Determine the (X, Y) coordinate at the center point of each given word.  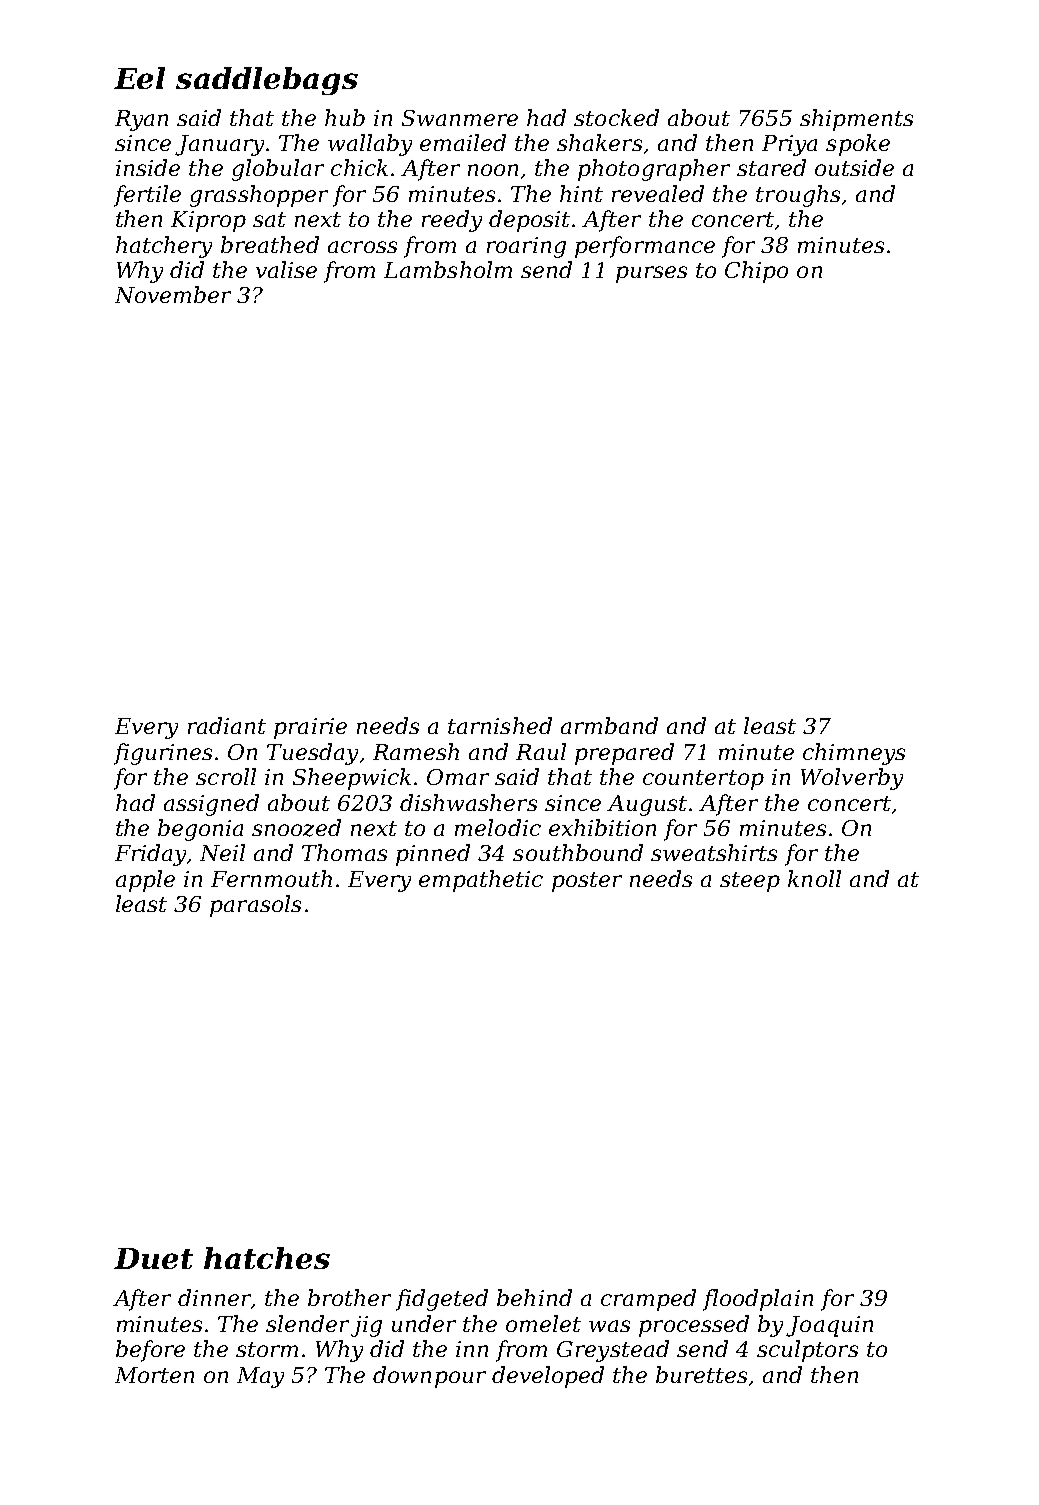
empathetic (481, 881)
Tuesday (312, 754)
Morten (154, 1375)
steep (750, 882)
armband (609, 725)
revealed (658, 193)
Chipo (756, 272)
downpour (429, 1377)
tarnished (500, 725)
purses (651, 274)
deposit (529, 221)
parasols (255, 906)
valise (286, 269)
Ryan (141, 120)
